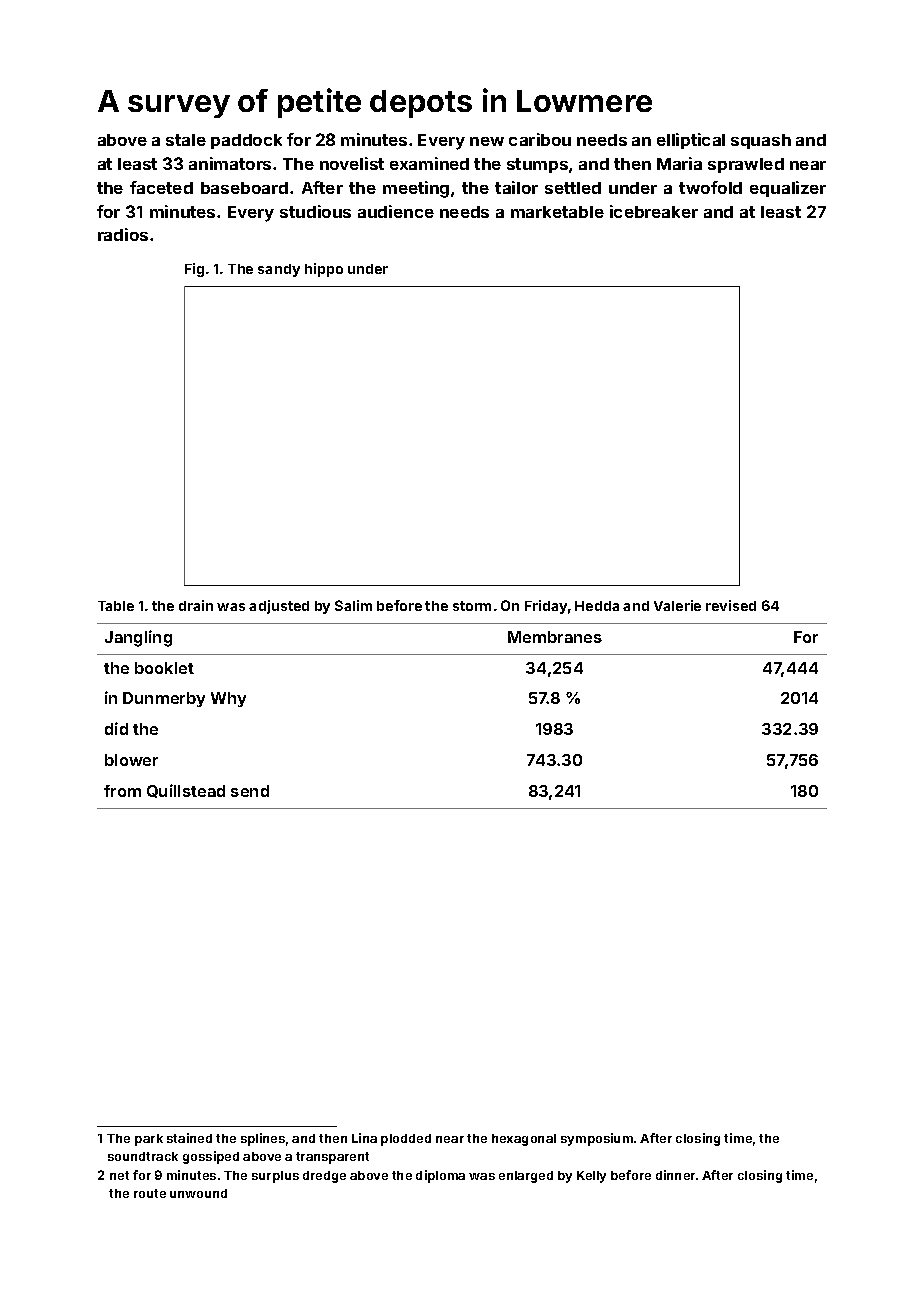 The width and height of the screenshot is (924, 1308). Describe the element at coordinates (591, 1177) in the screenshot. I see `Kelly` at that location.
